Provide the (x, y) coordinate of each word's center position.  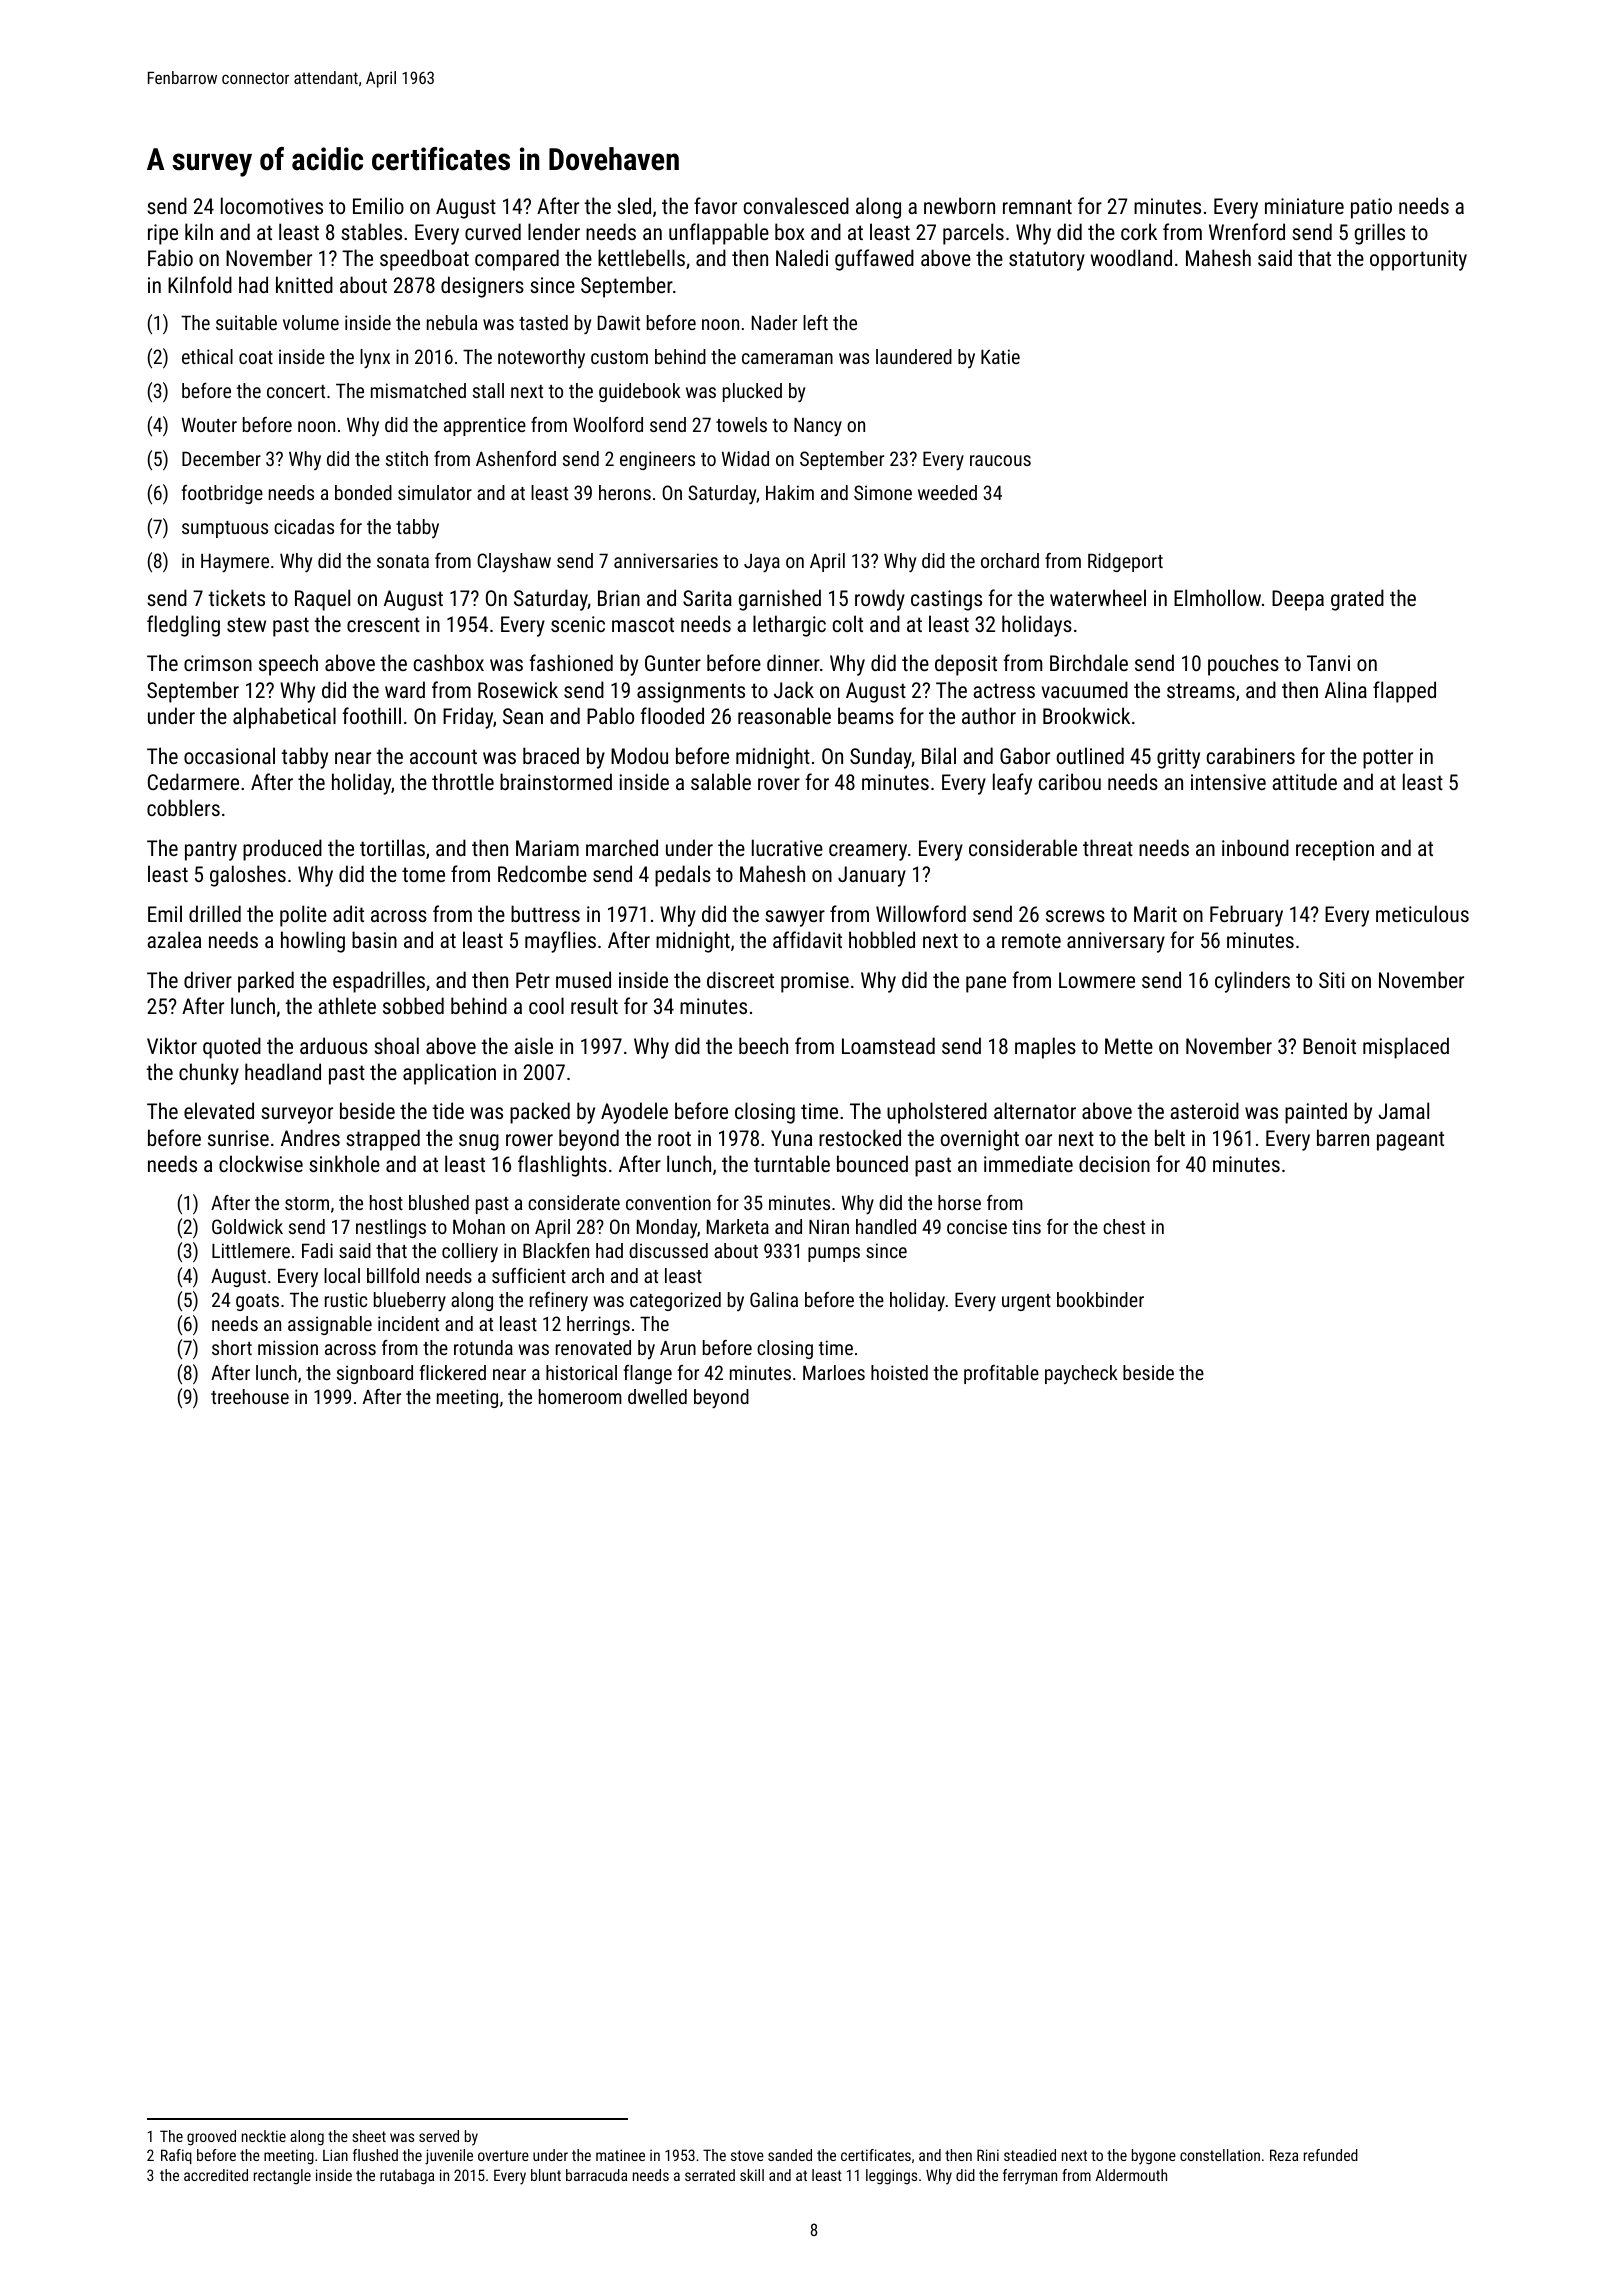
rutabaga (407, 2177)
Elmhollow (1217, 597)
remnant (1037, 206)
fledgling (183, 626)
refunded (1331, 2155)
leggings (891, 2177)
